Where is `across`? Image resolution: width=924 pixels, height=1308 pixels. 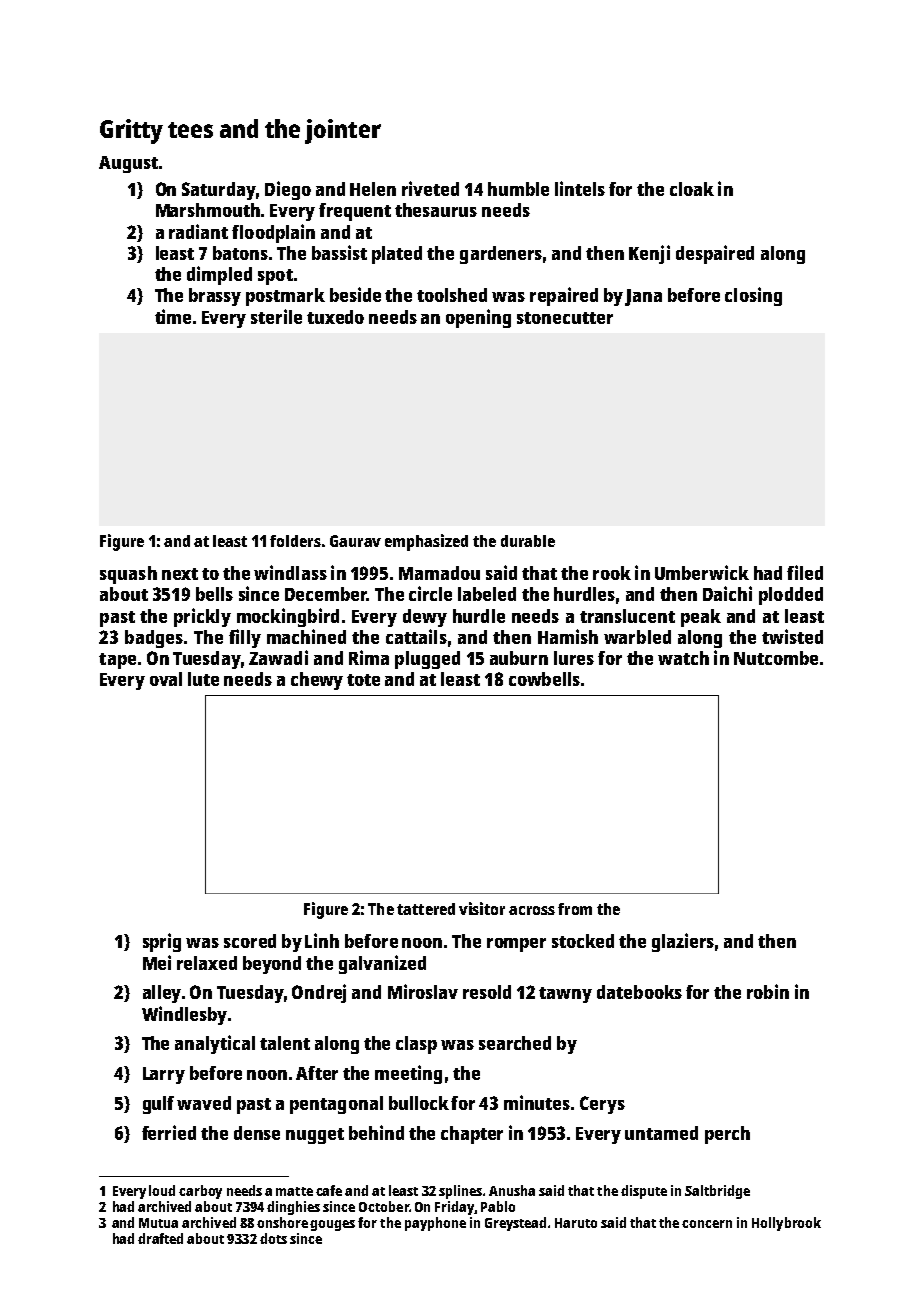 across is located at coordinates (532, 910).
